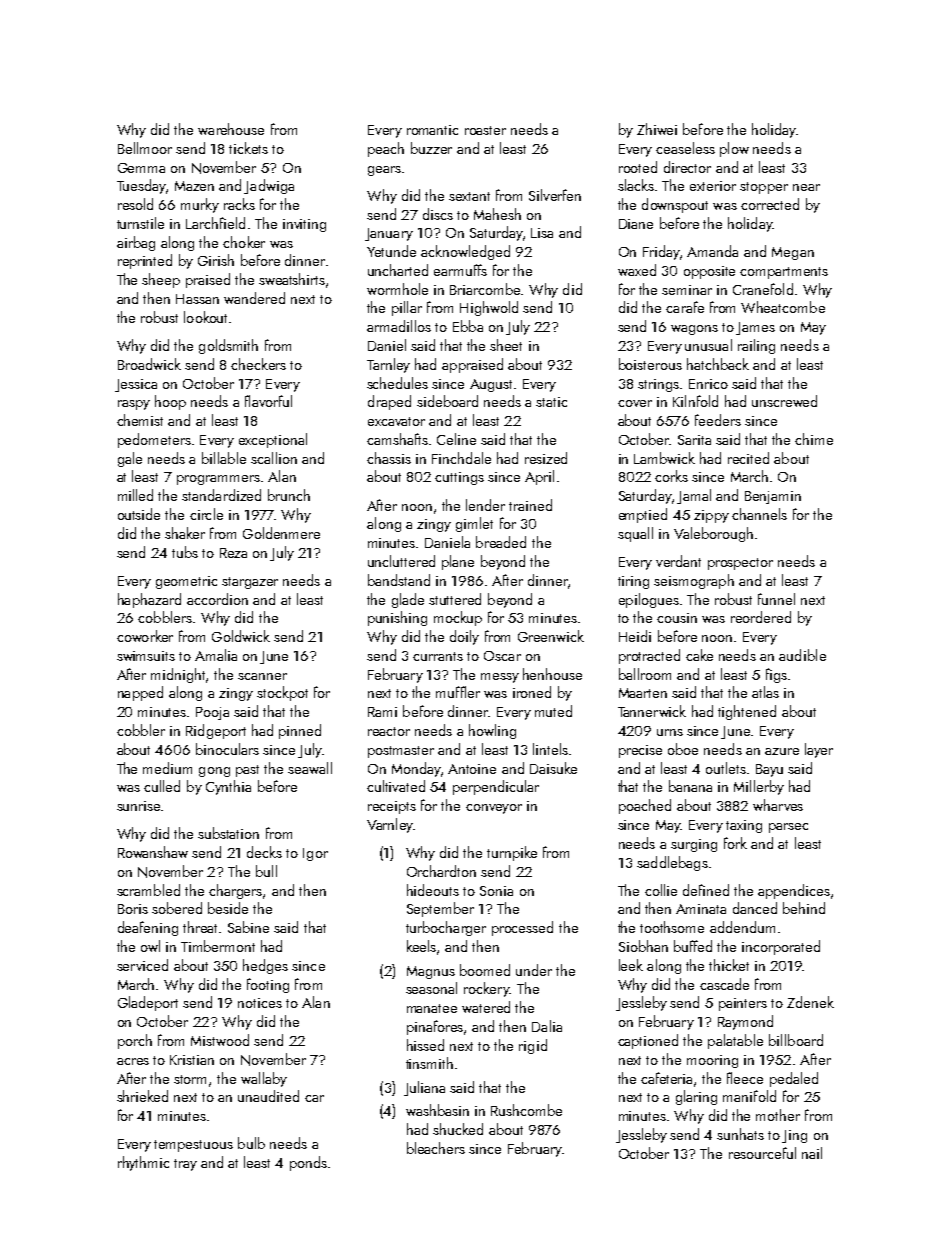 The image size is (952, 1233). Describe the element at coordinates (251, 1143) in the screenshot. I see `bulb` at that location.
